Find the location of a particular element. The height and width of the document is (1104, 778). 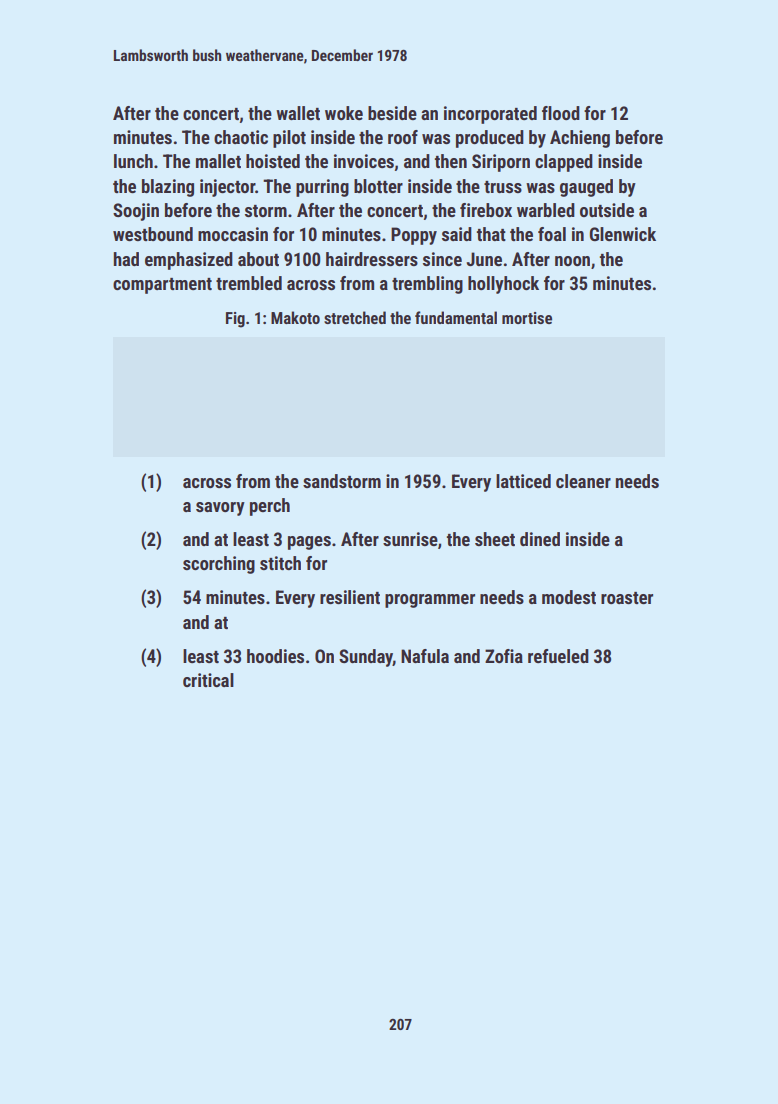

hollyhock is located at coordinates (503, 285).
